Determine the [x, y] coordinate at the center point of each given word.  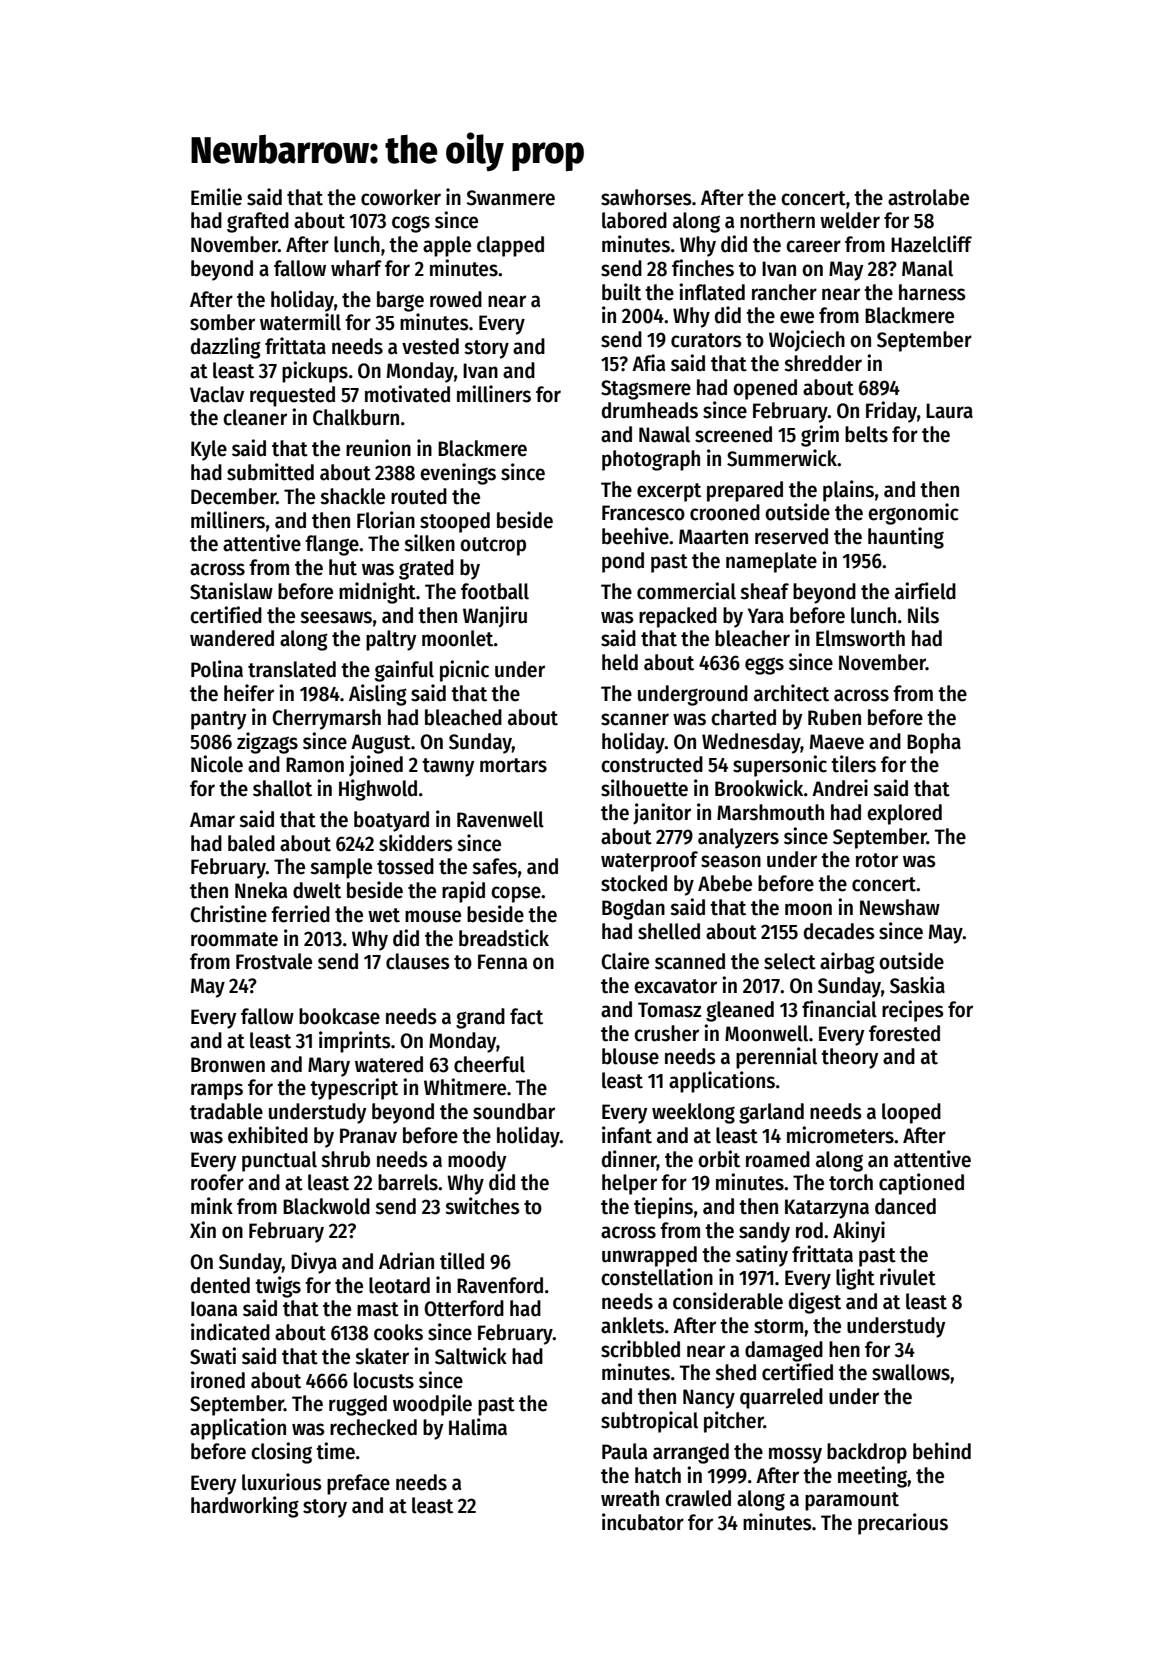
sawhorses [646, 197]
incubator [643, 1522]
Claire [625, 961]
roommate [234, 939]
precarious [903, 1524]
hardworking [245, 1507]
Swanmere [510, 198]
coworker [401, 197]
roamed [778, 1159]
